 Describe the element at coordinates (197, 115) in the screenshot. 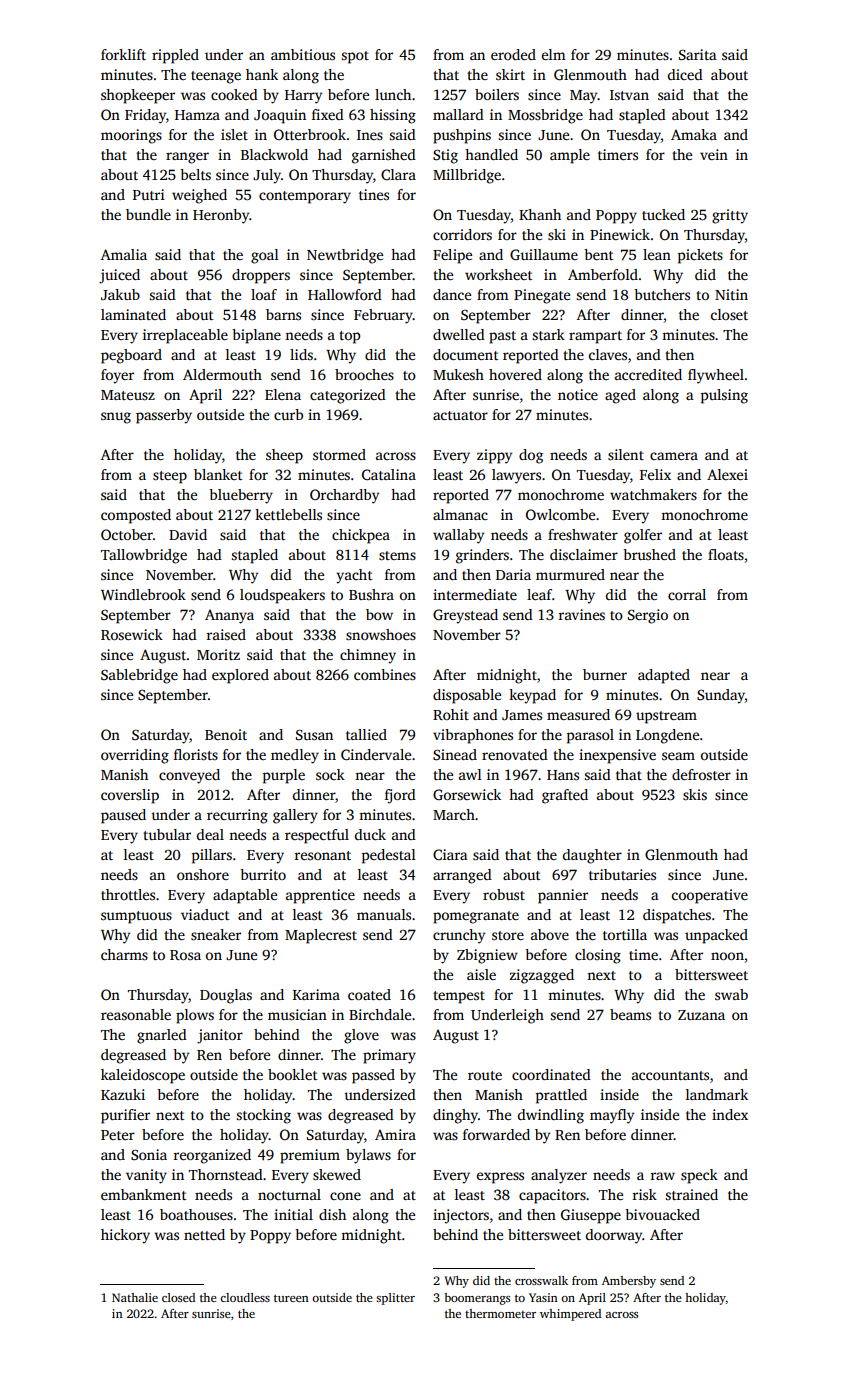

I see `Hamza` at that location.
